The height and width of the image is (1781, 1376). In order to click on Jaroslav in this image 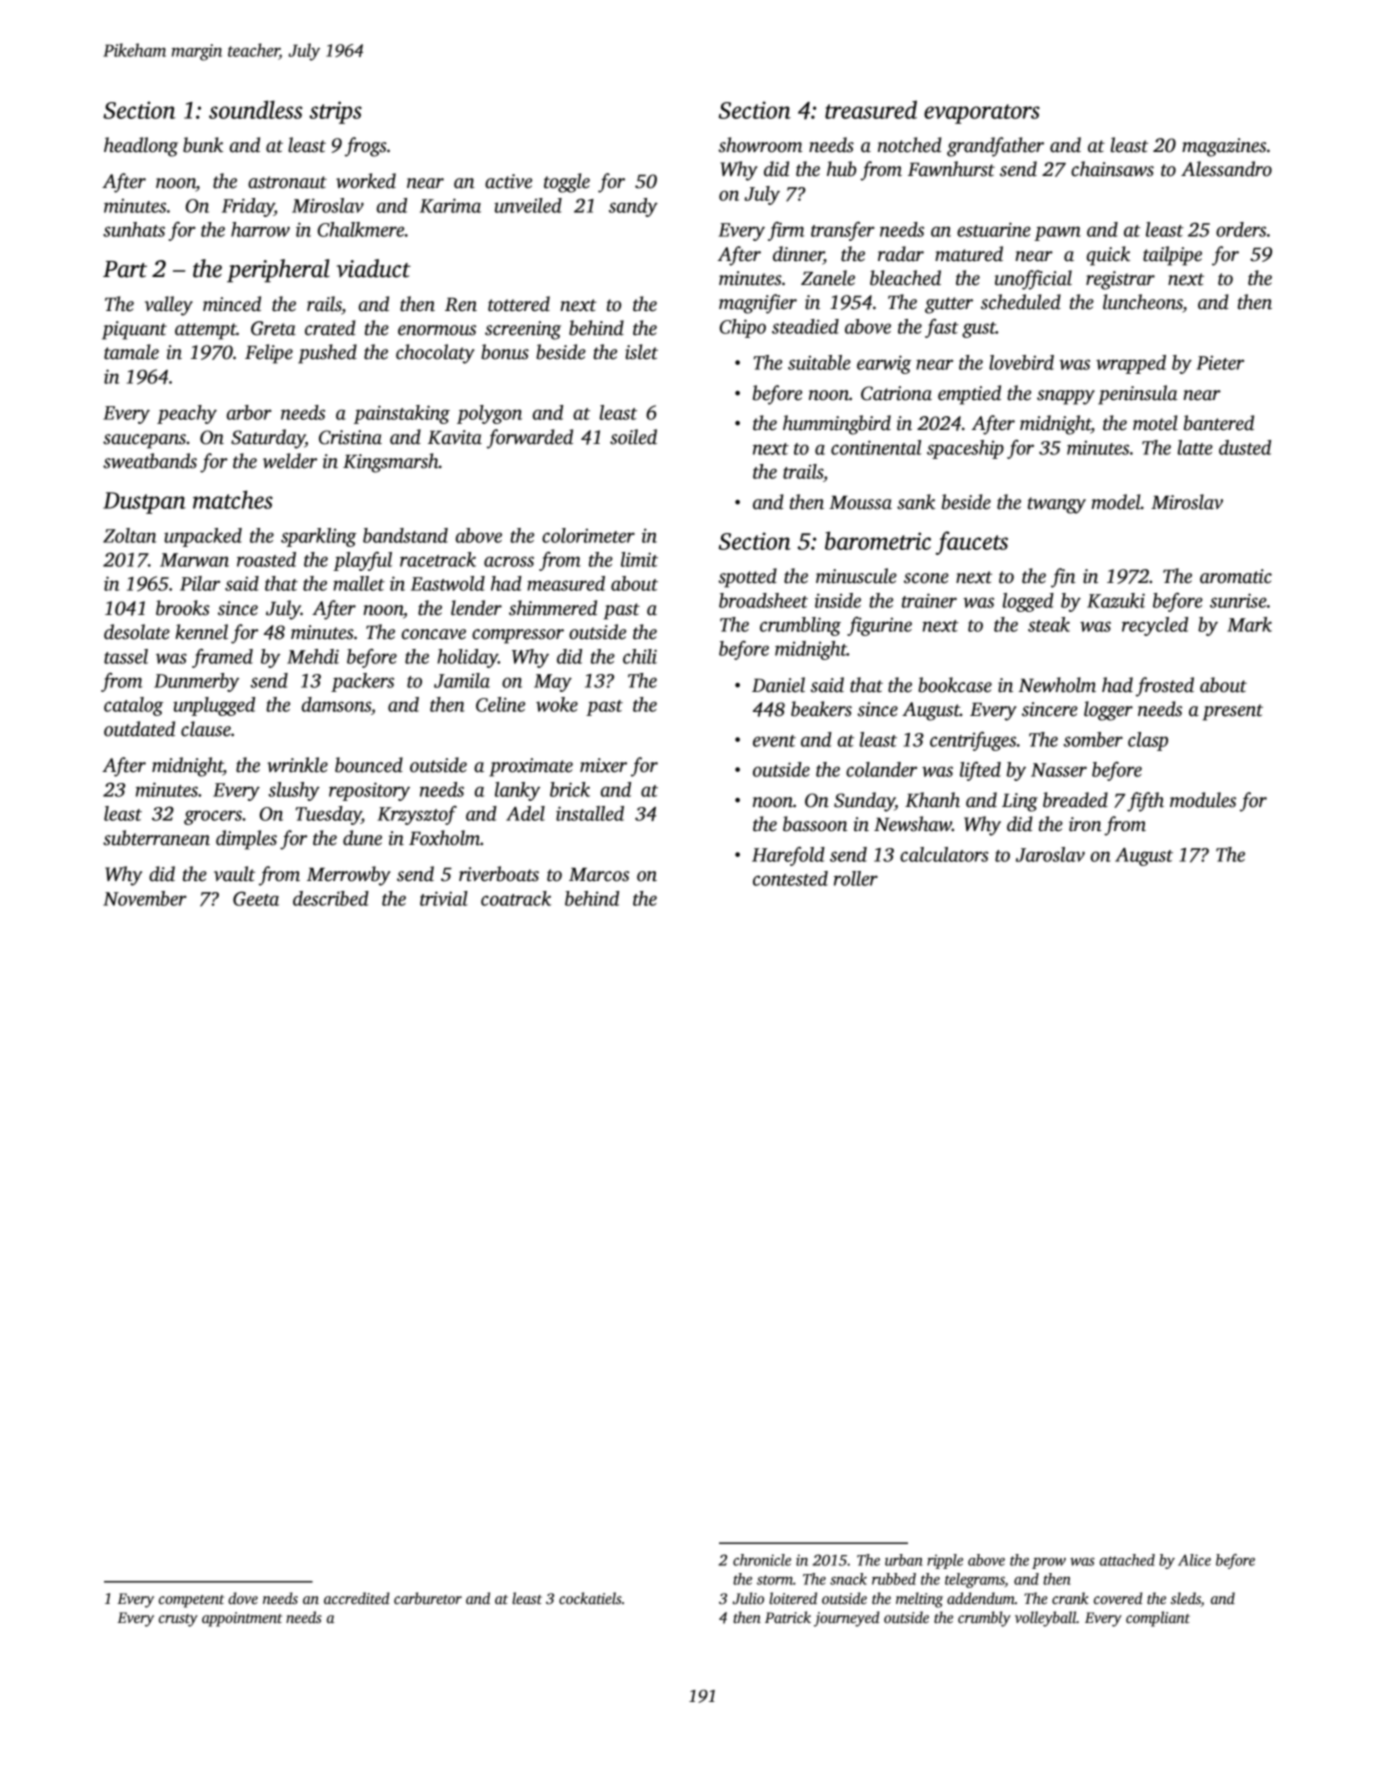, I will do `click(1050, 854)`.
